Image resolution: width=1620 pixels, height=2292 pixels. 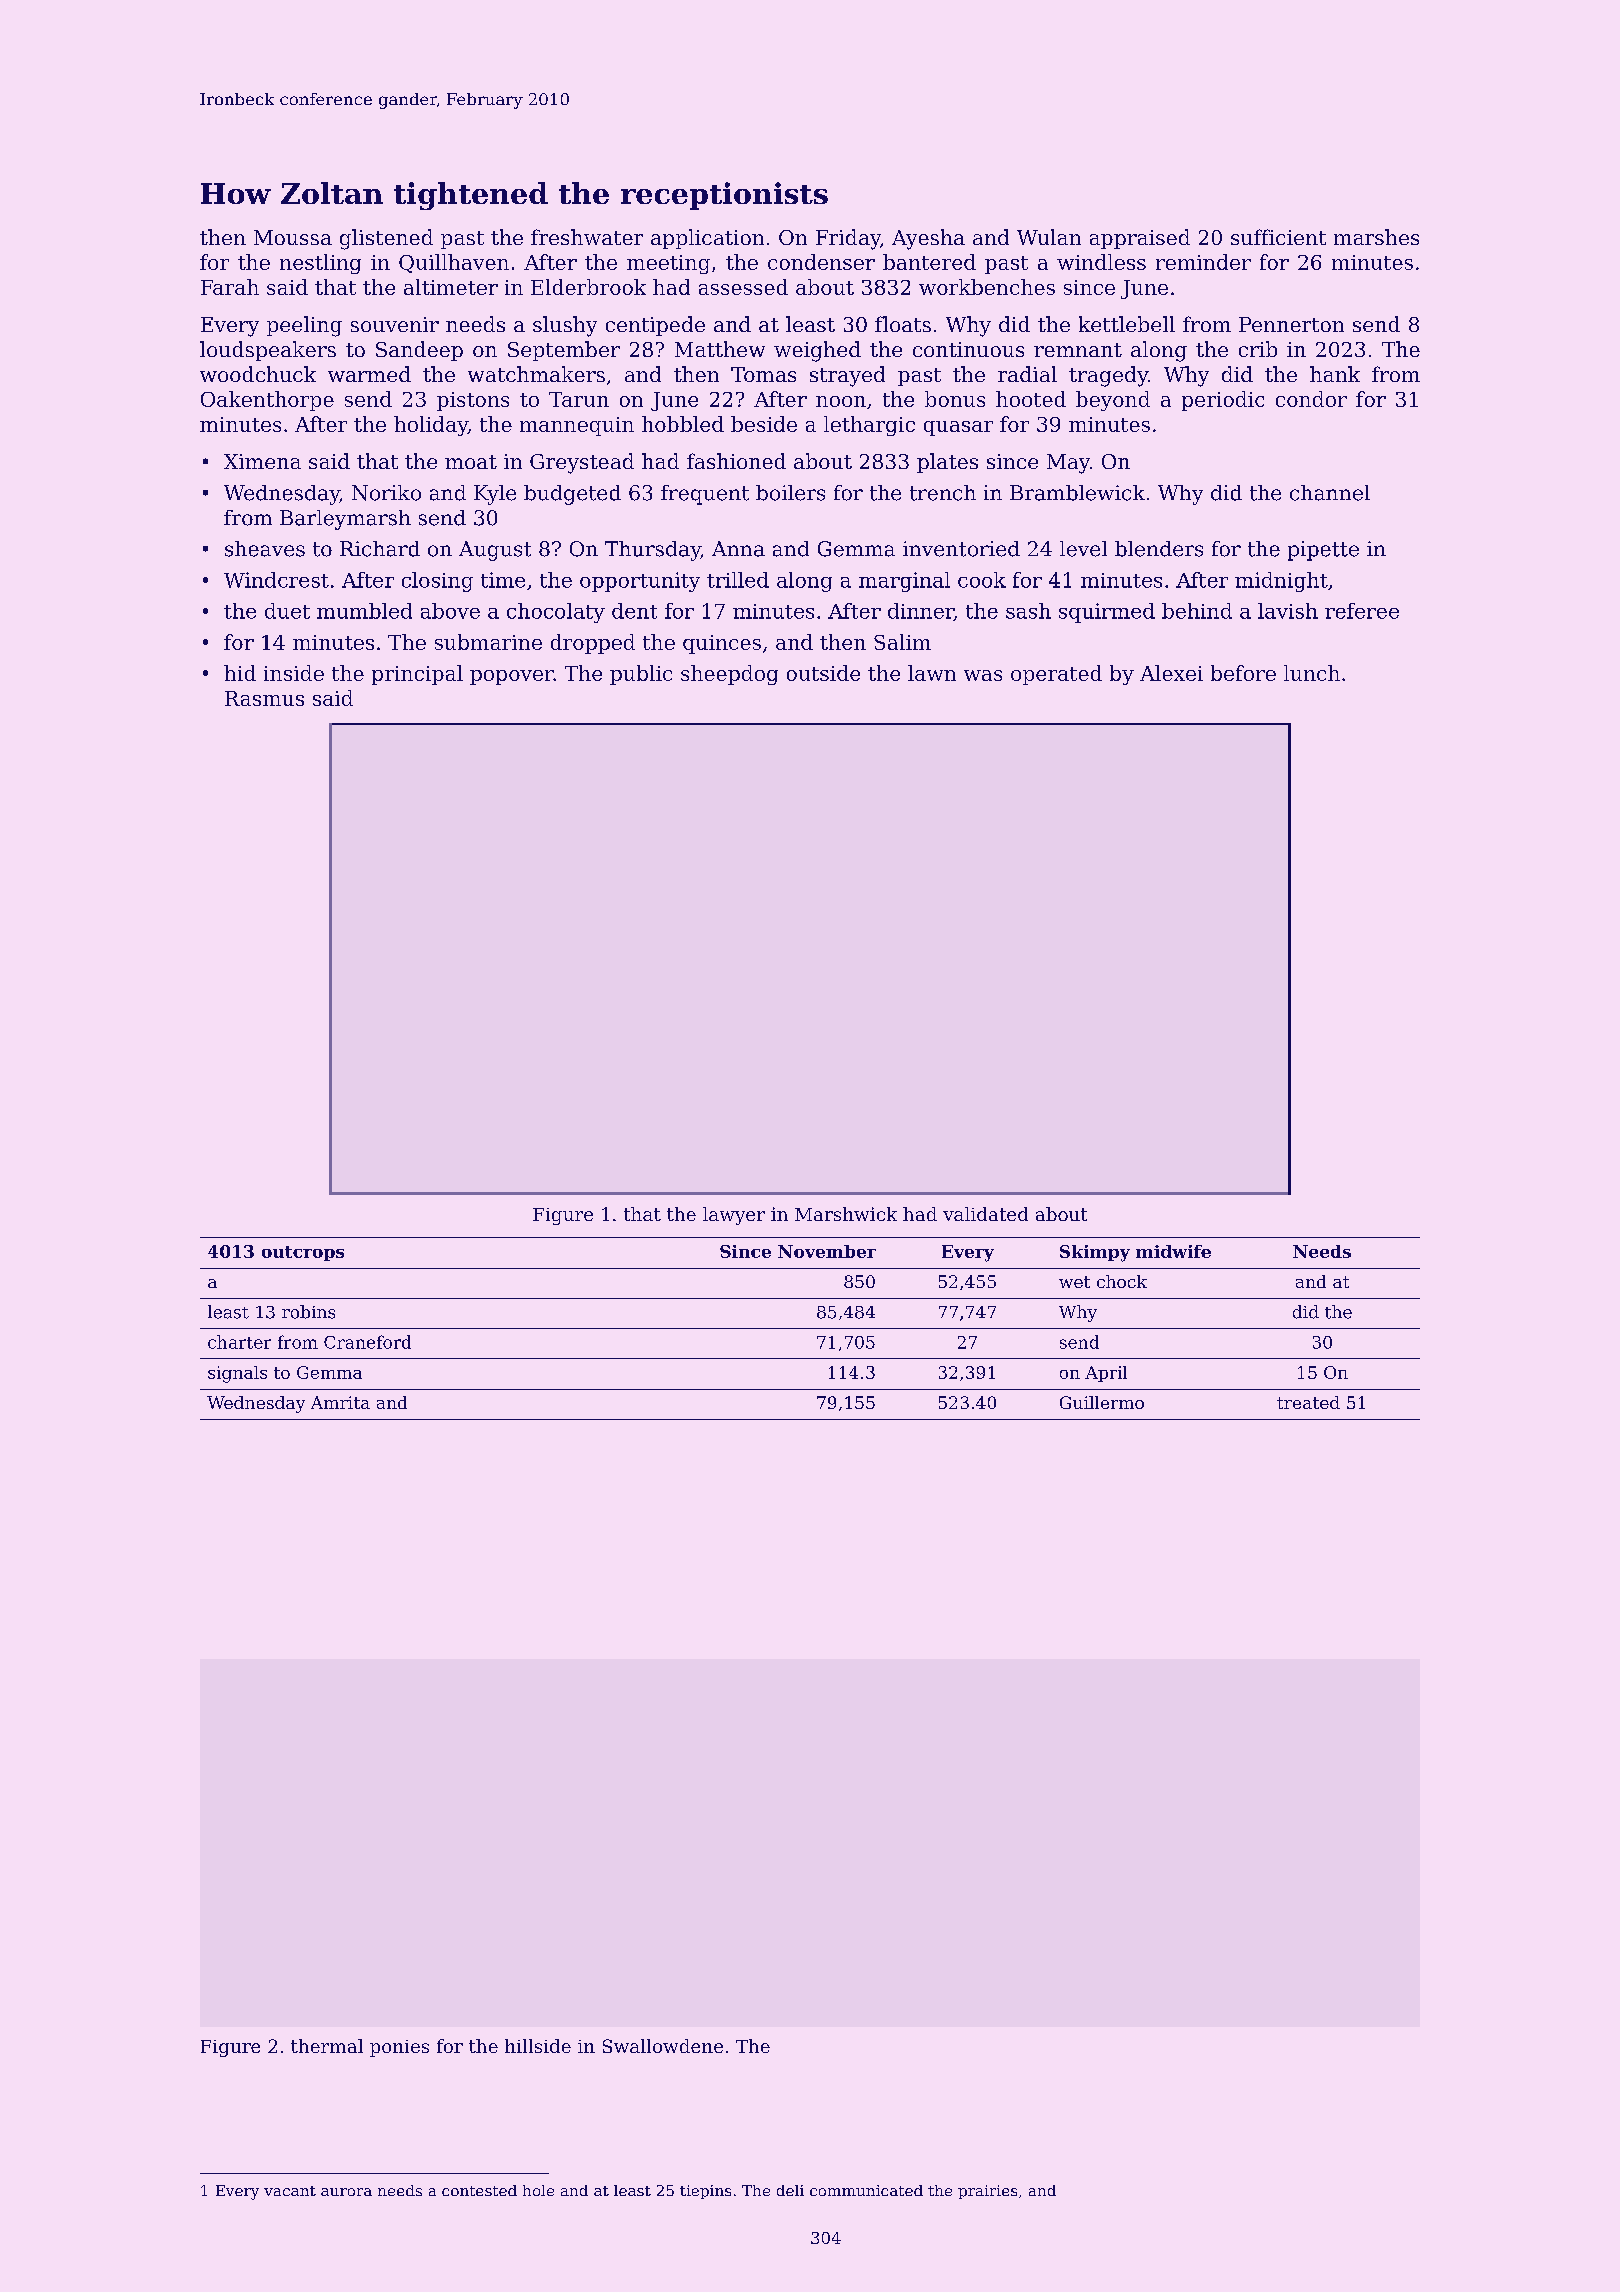 What do you see at coordinates (1288, 611) in the screenshot?
I see `lavish` at bounding box center [1288, 611].
